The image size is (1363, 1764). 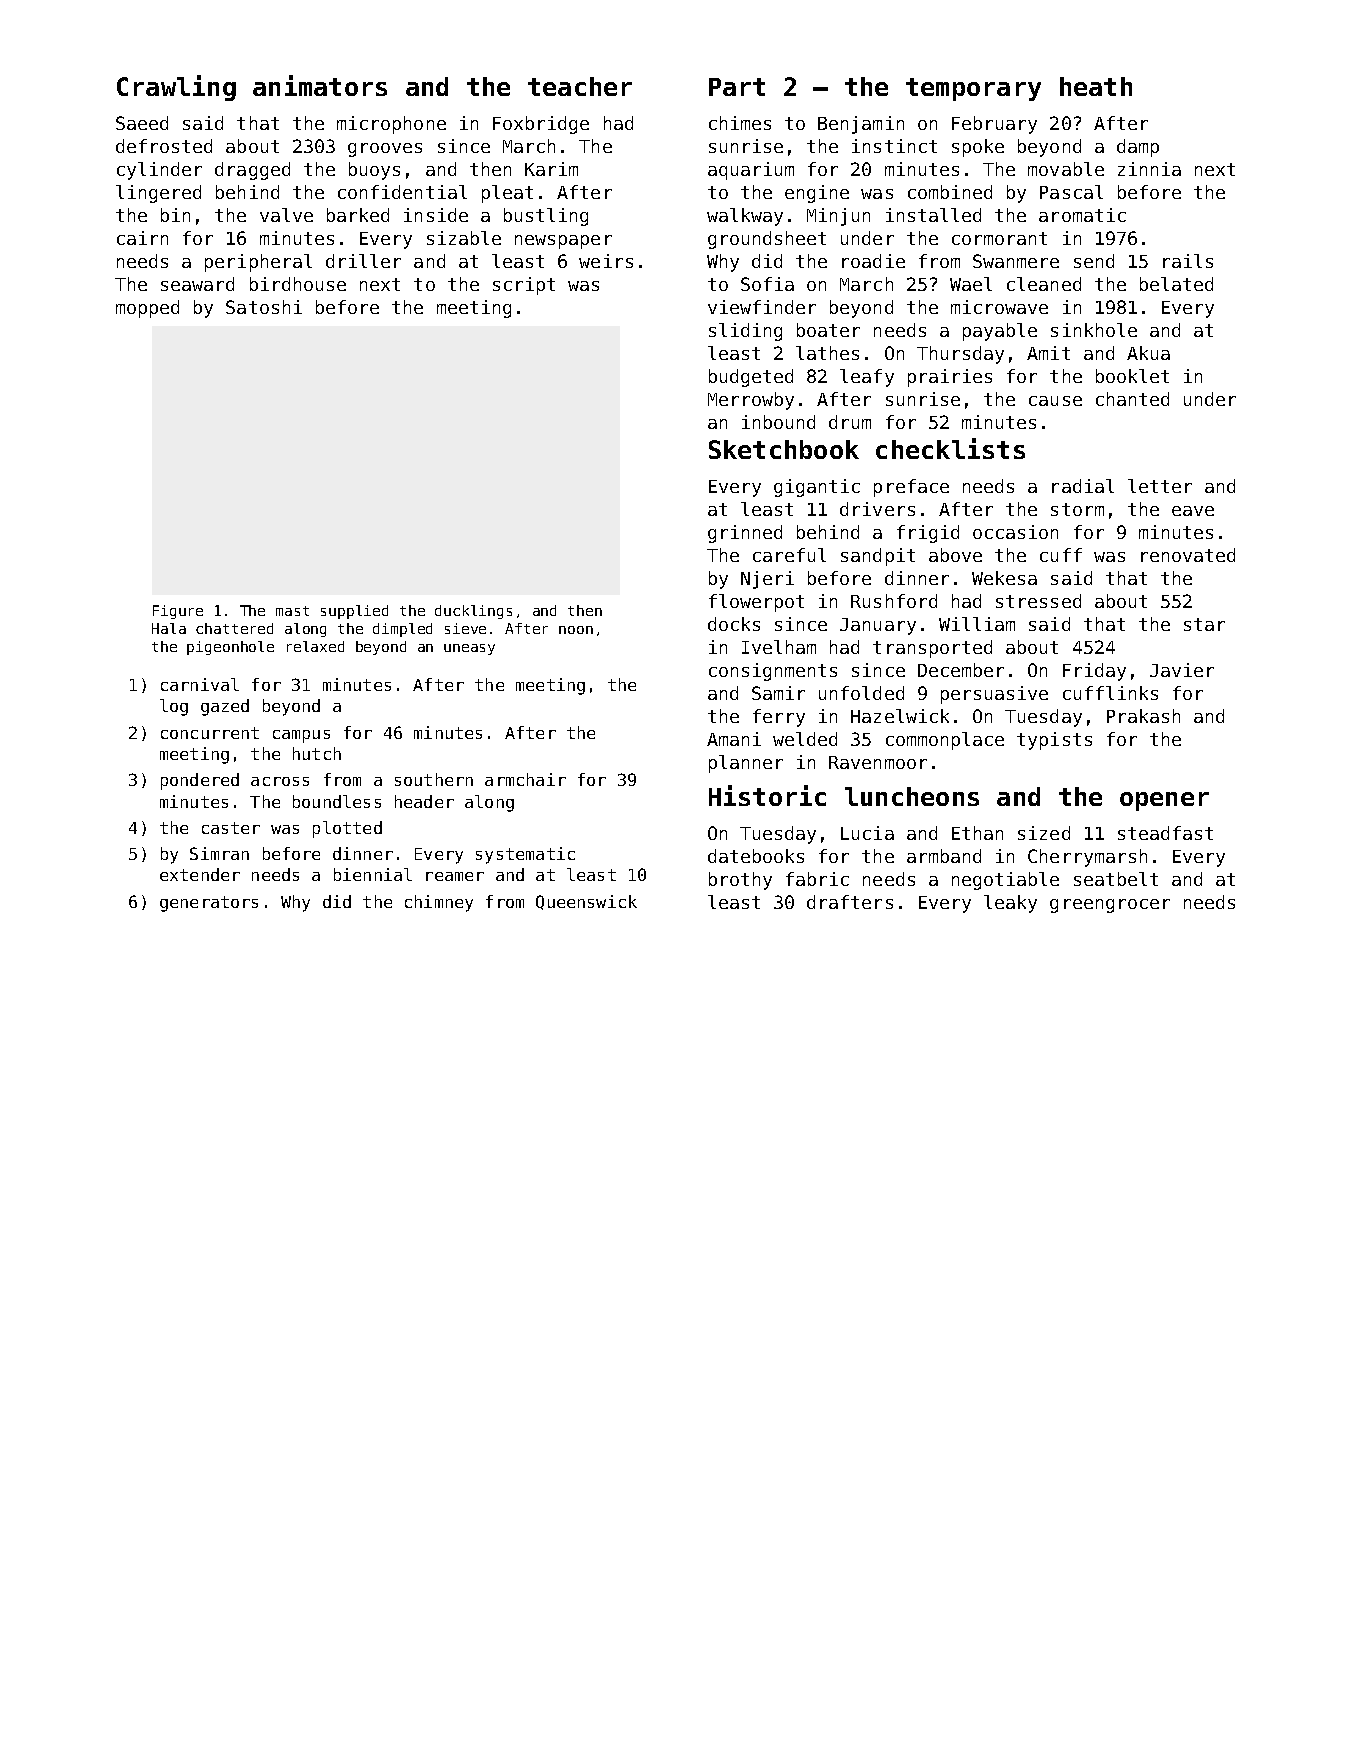 What do you see at coordinates (546, 217) in the document?
I see `bustling` at bounding box center [546, 217].
